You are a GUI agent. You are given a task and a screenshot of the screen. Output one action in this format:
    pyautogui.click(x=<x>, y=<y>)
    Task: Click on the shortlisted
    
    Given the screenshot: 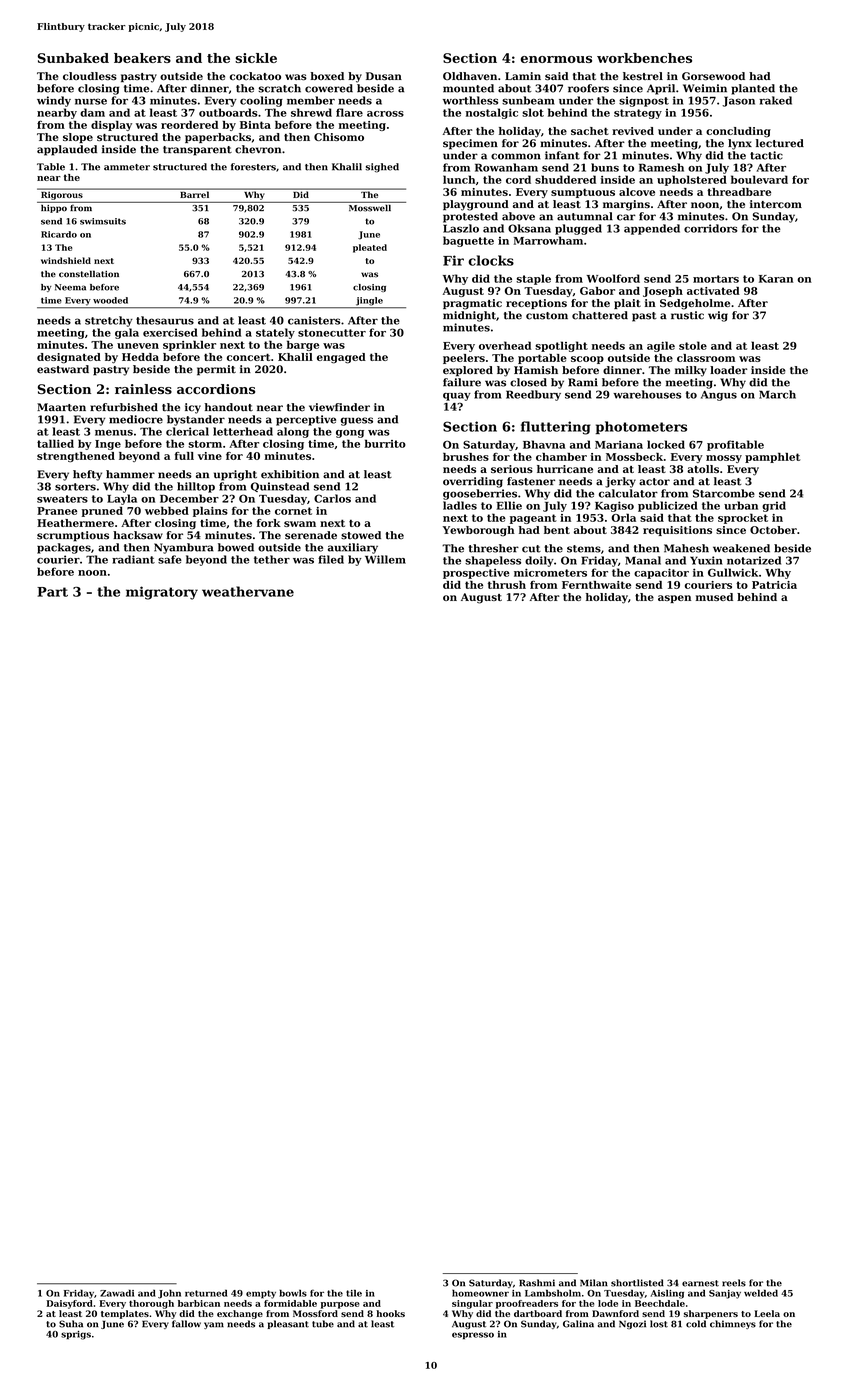 What is the action you would take?
    pyautogui.click(x=637, y=1283)
